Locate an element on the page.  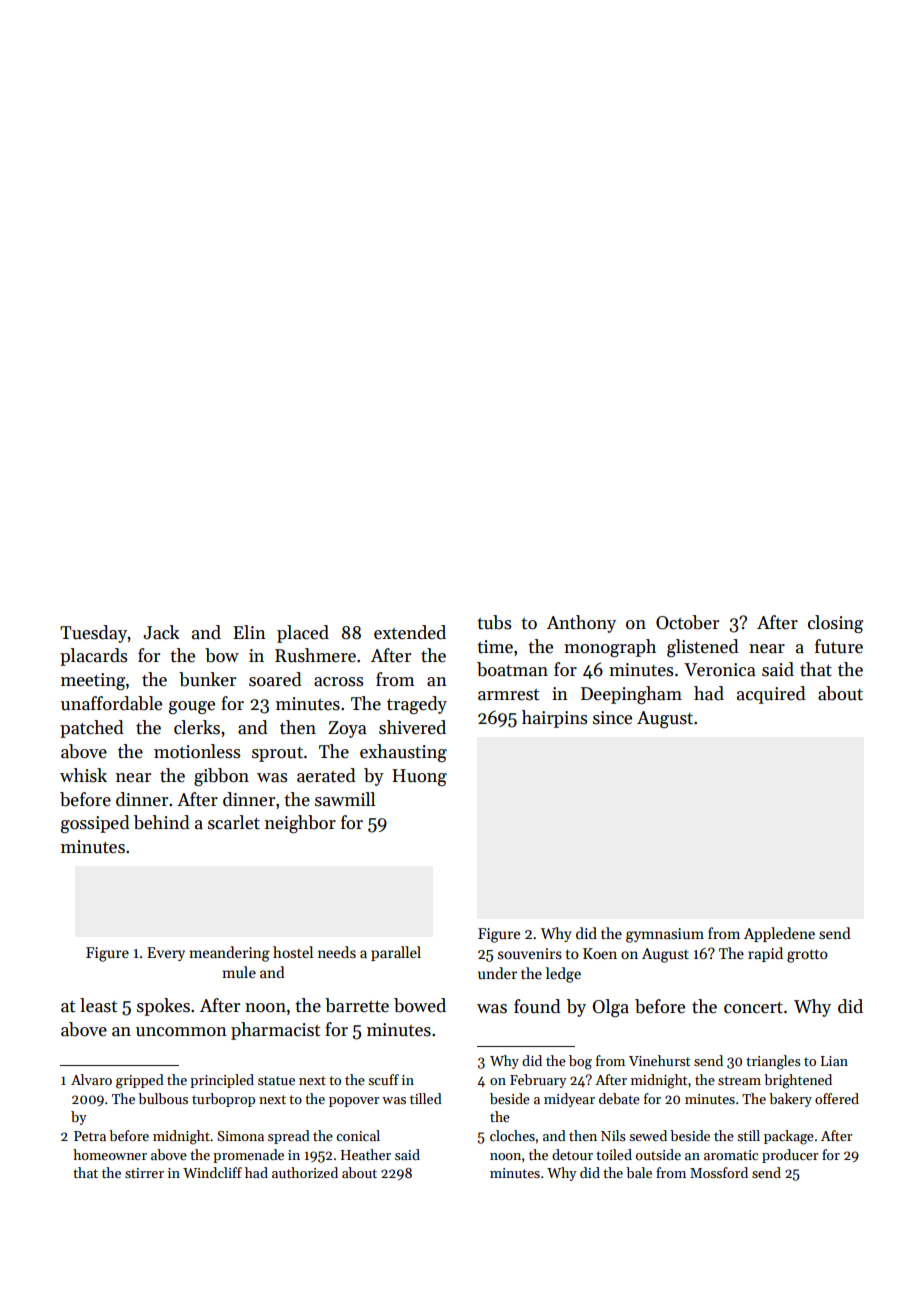
hairpins is located at coordinates (554, 719).
